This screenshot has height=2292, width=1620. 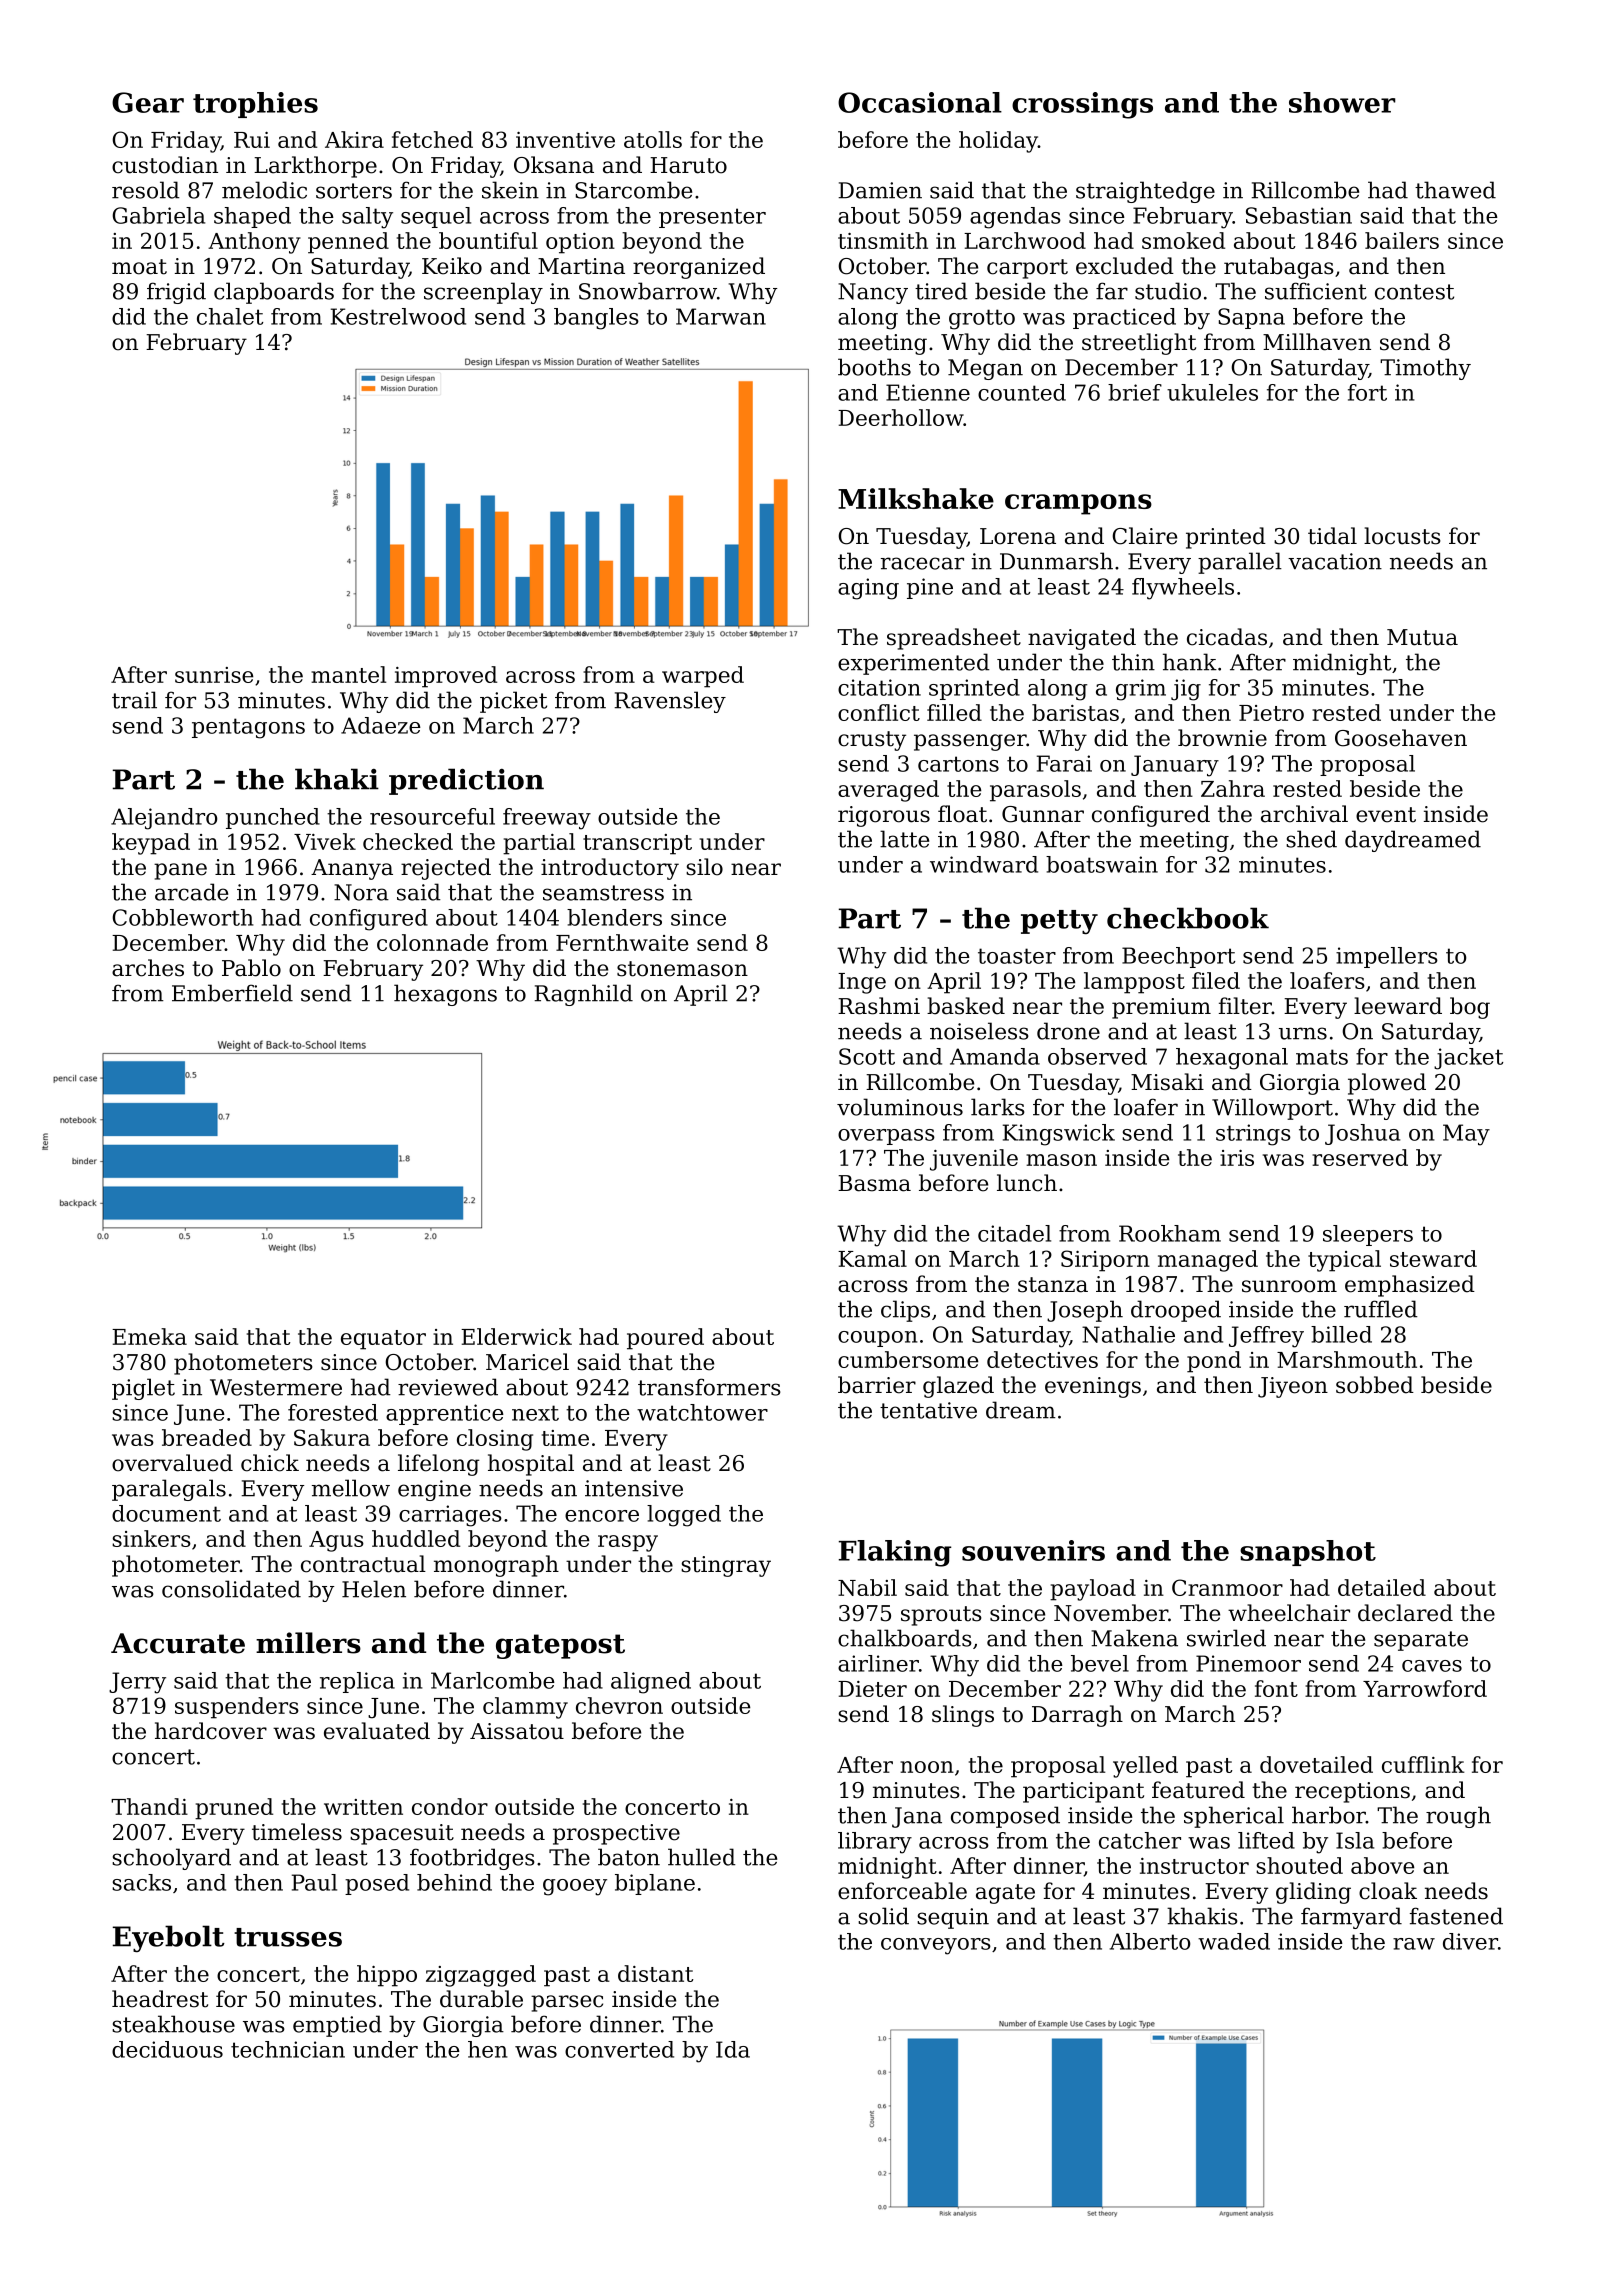 I want to click on Emeka, so click(x=149, y=1336).
